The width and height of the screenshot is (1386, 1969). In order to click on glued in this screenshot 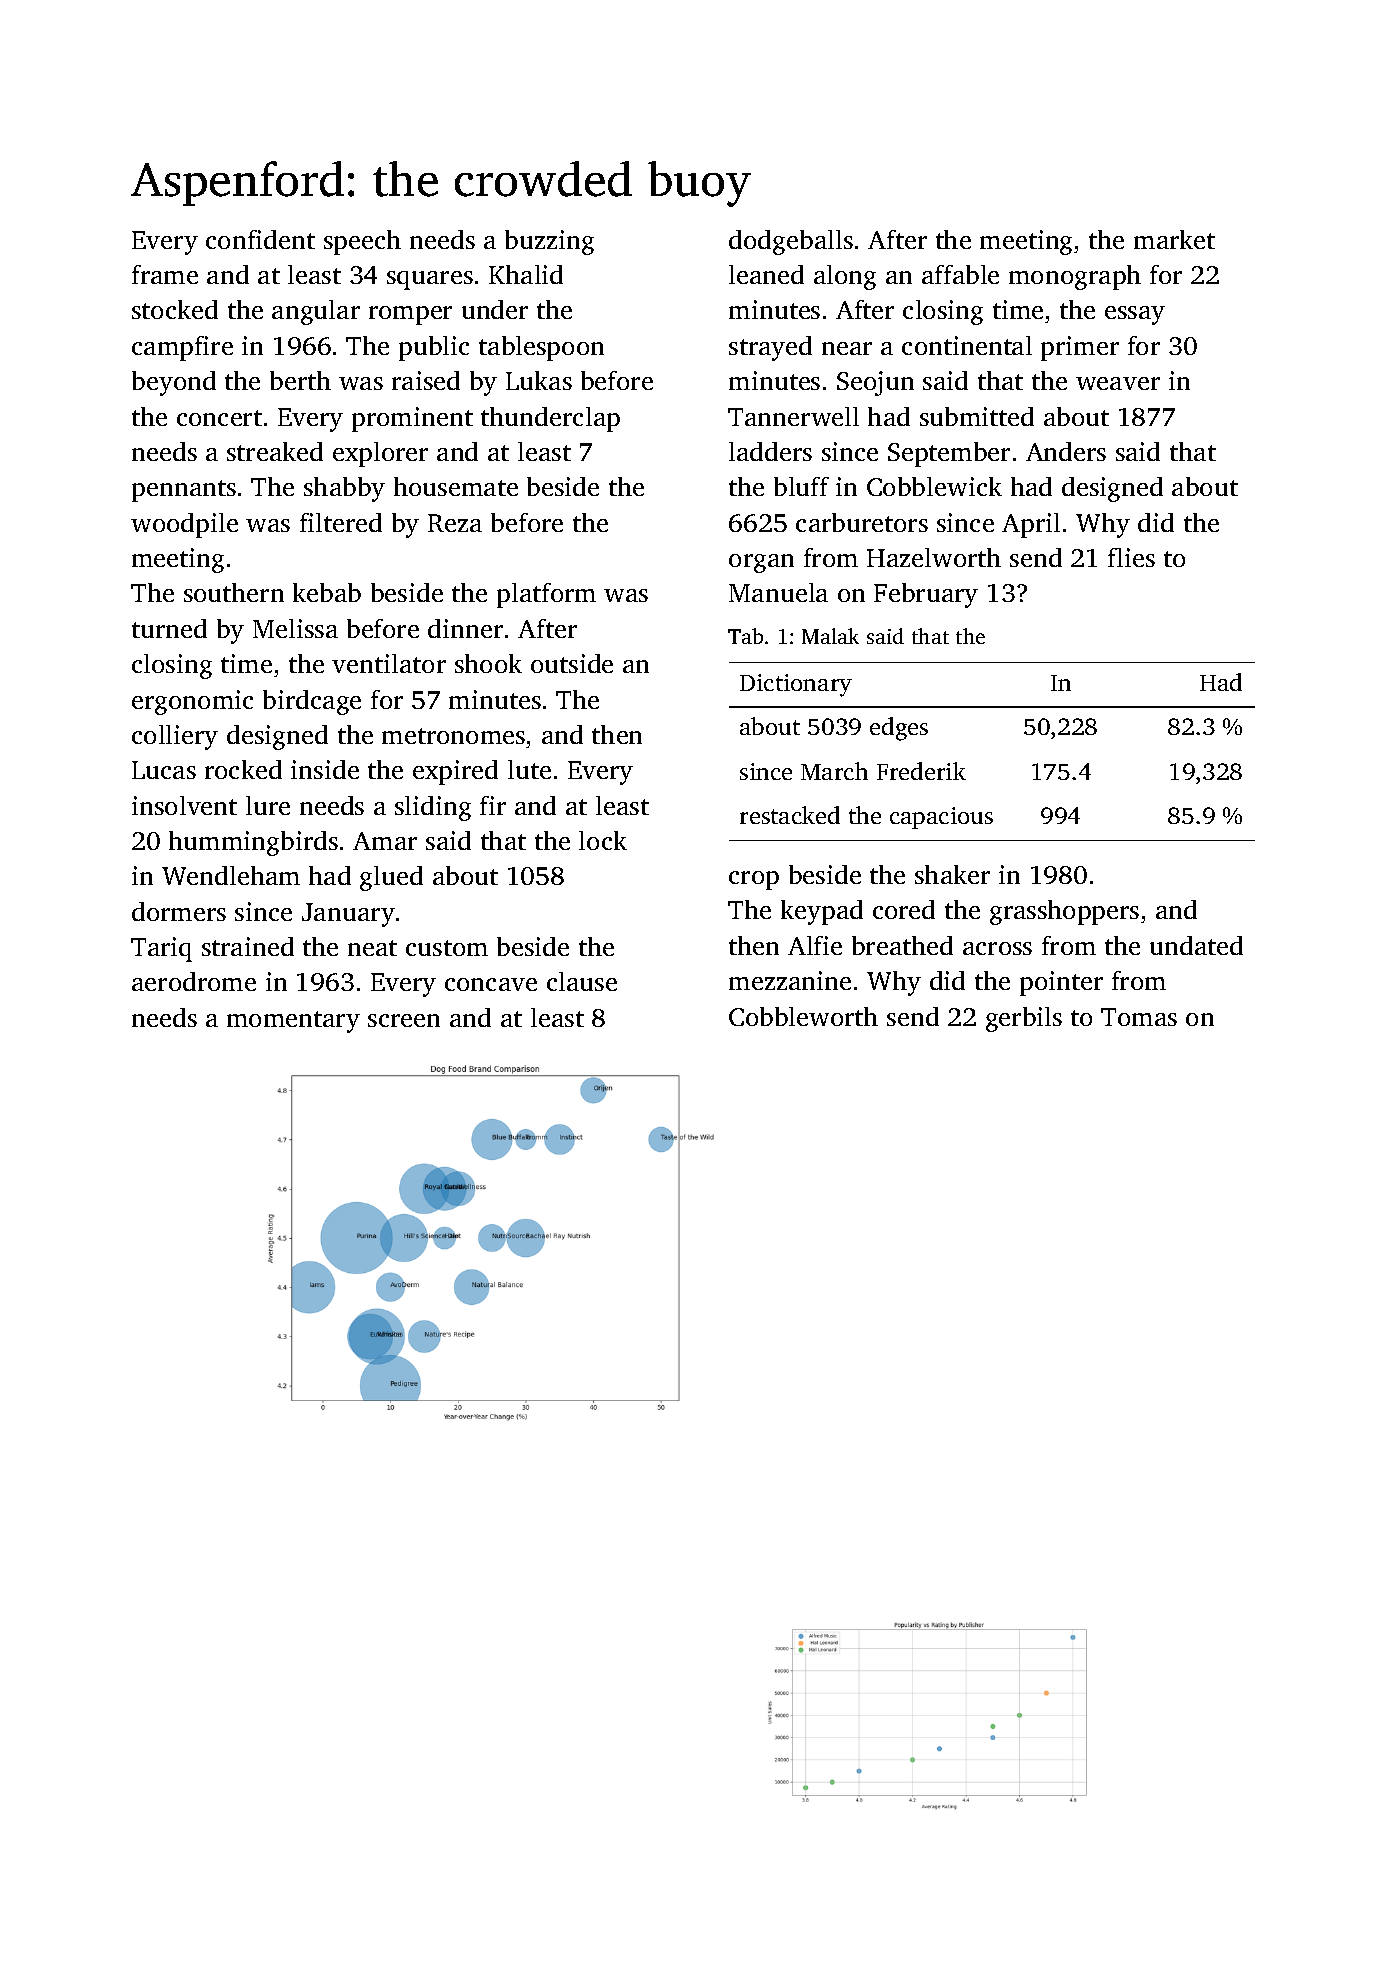, I will do `click(391, 878)`.
